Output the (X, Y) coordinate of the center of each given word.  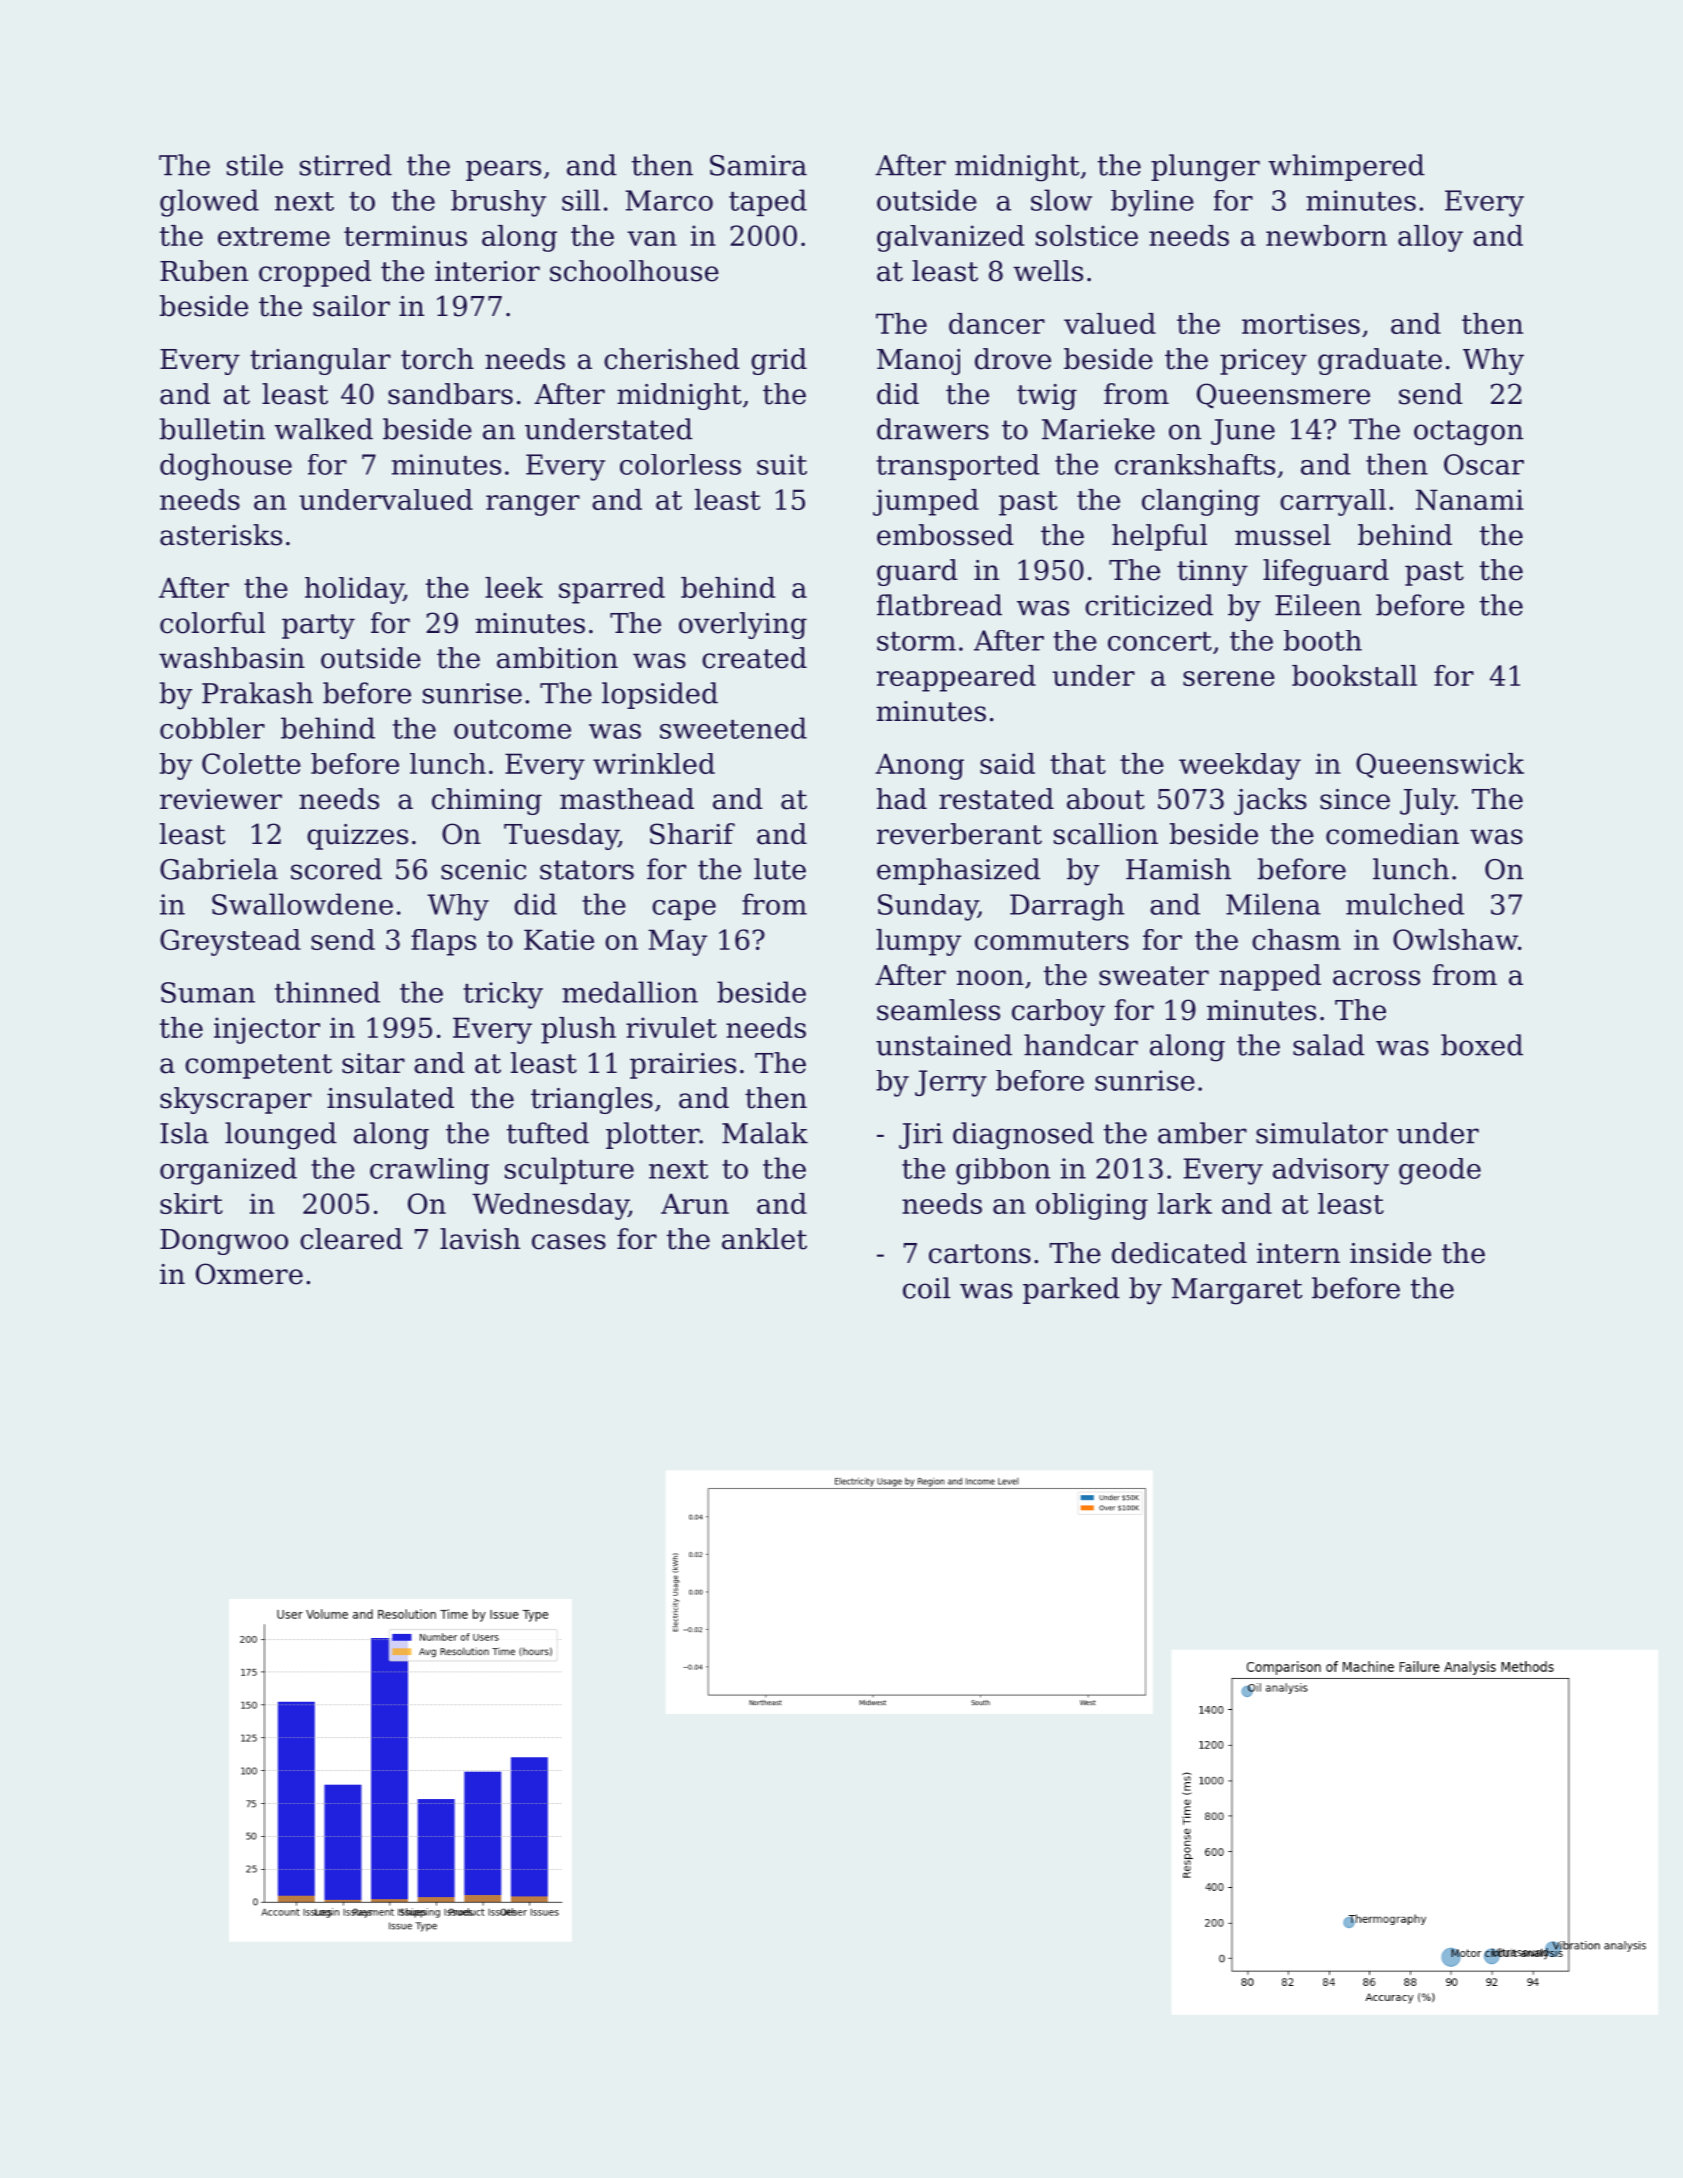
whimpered (1346, 167)
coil (926, 1288)
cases (569, 1242)
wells (1048, 271)
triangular (320, 361)
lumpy (918, 942)
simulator (1322, 1133)
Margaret (1237, 1291)
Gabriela (219, 869)
